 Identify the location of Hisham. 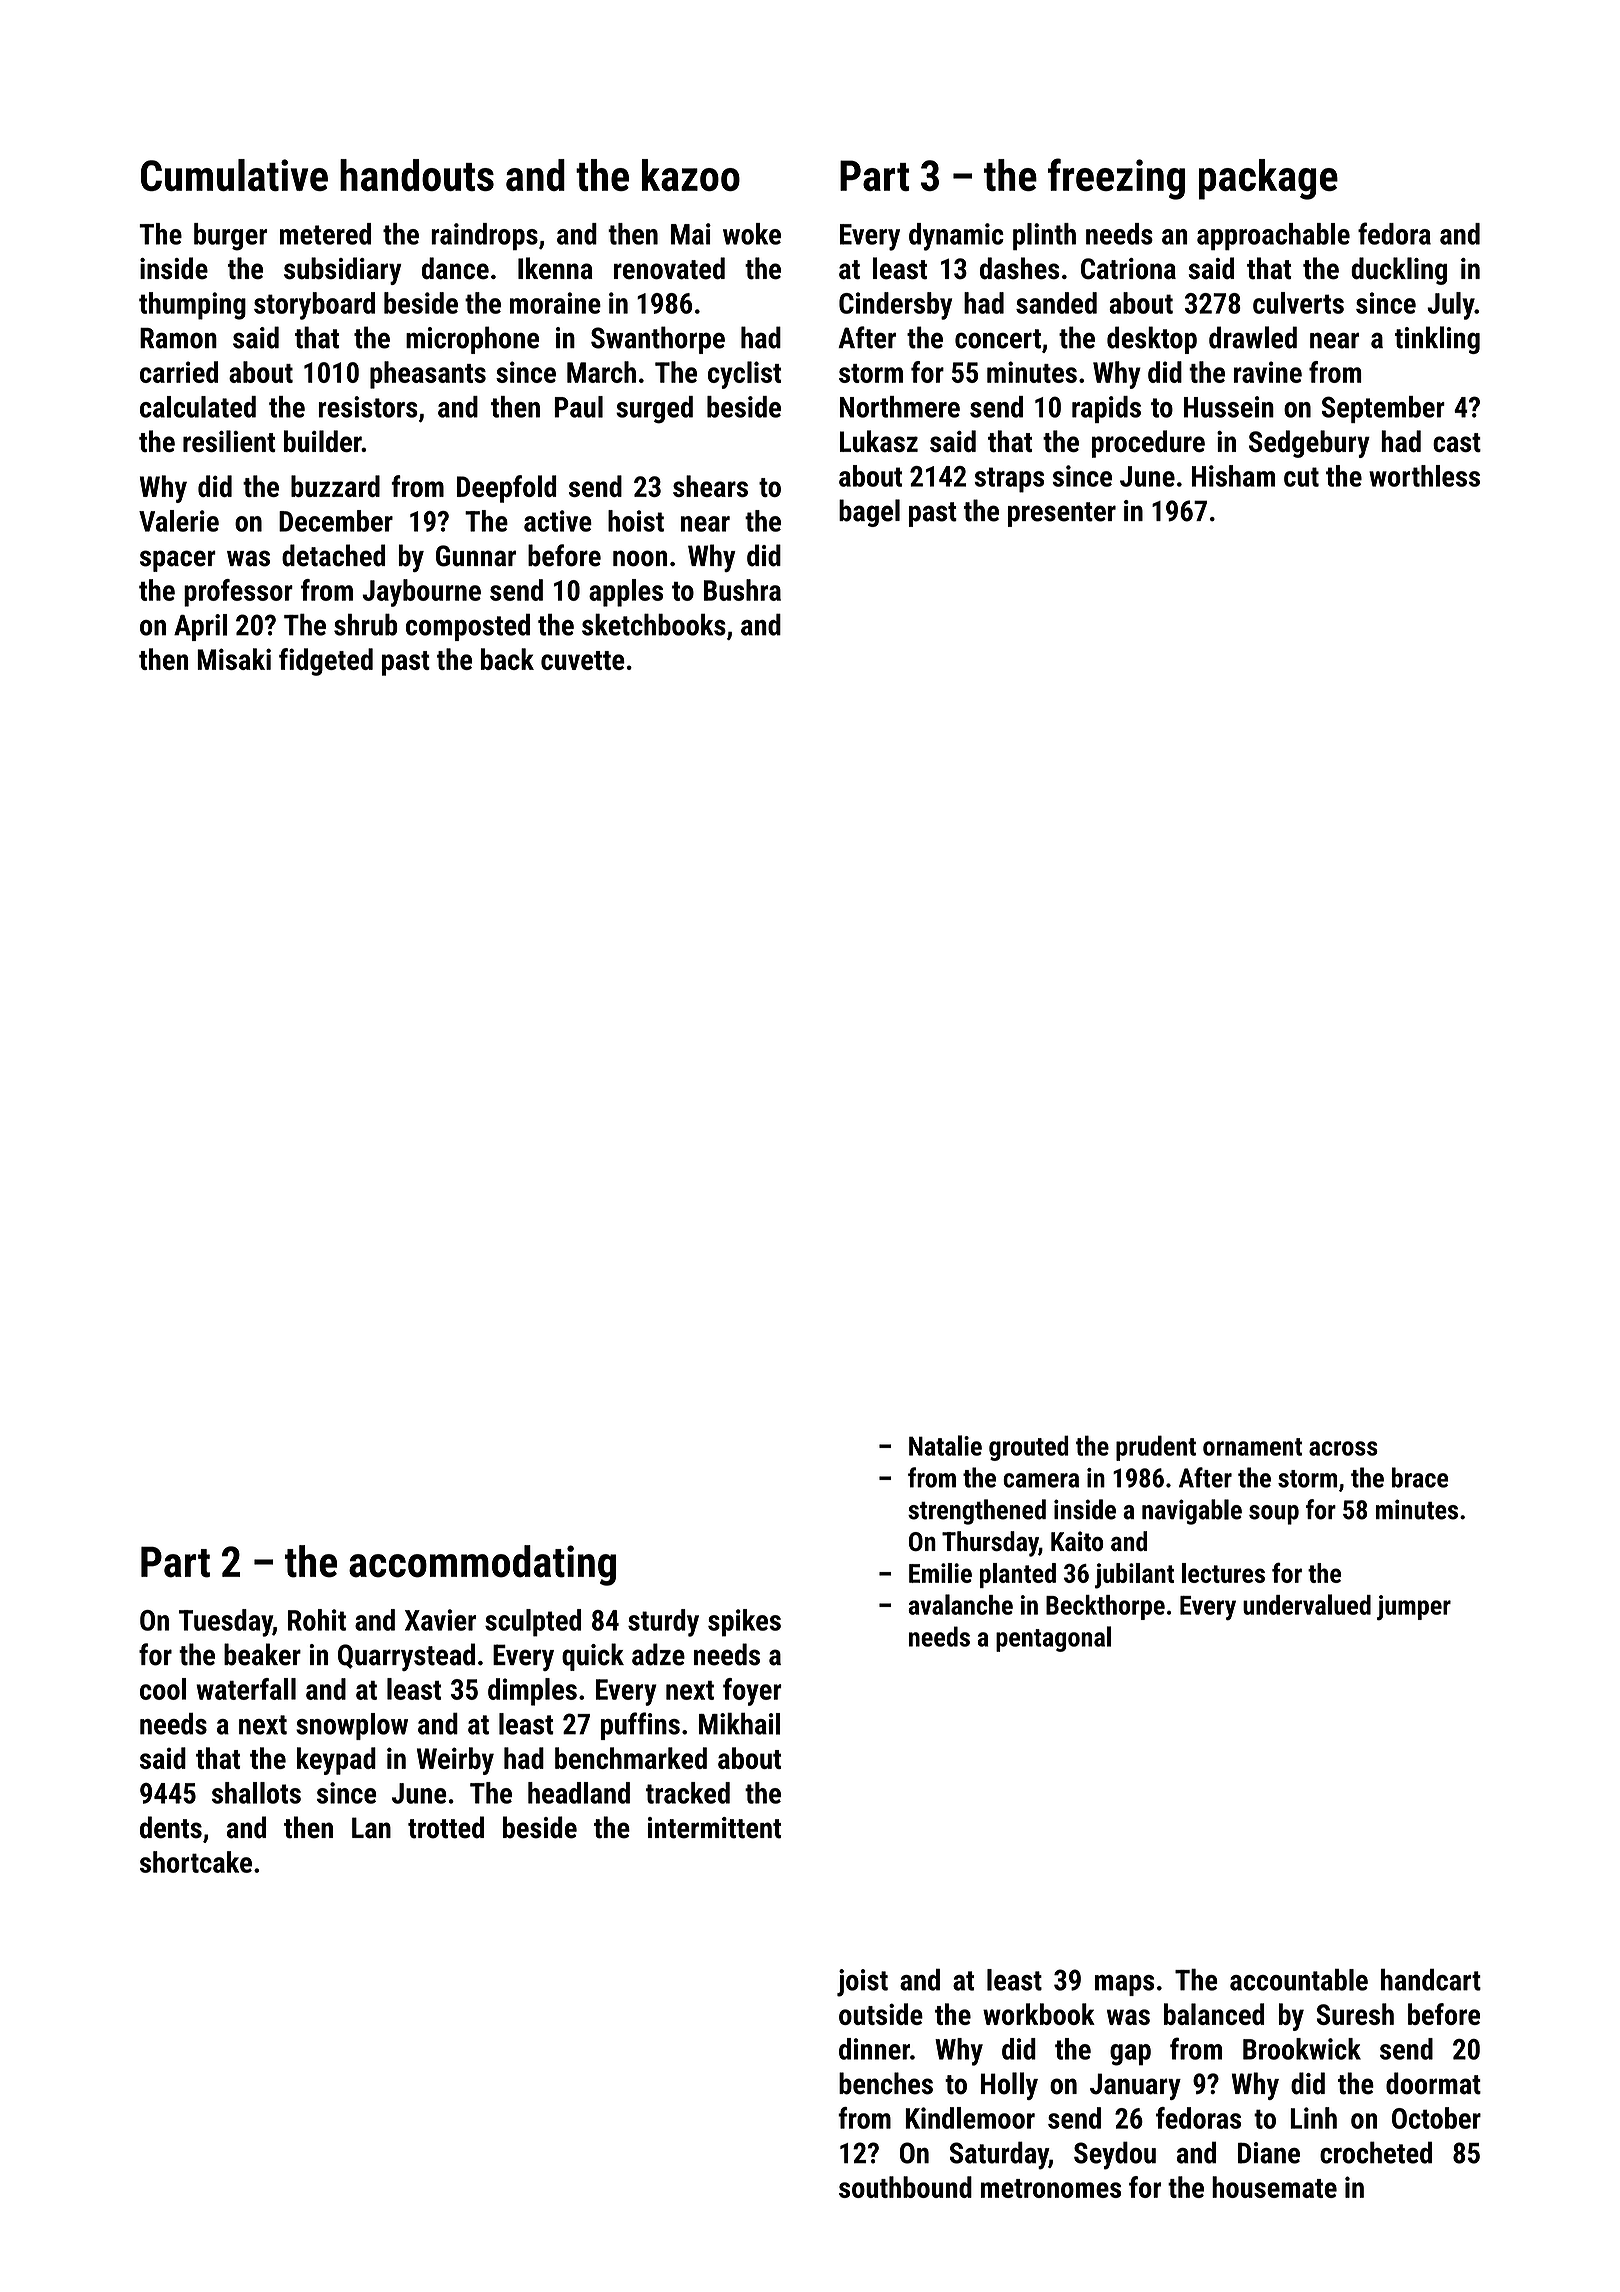
(1233, 476).
